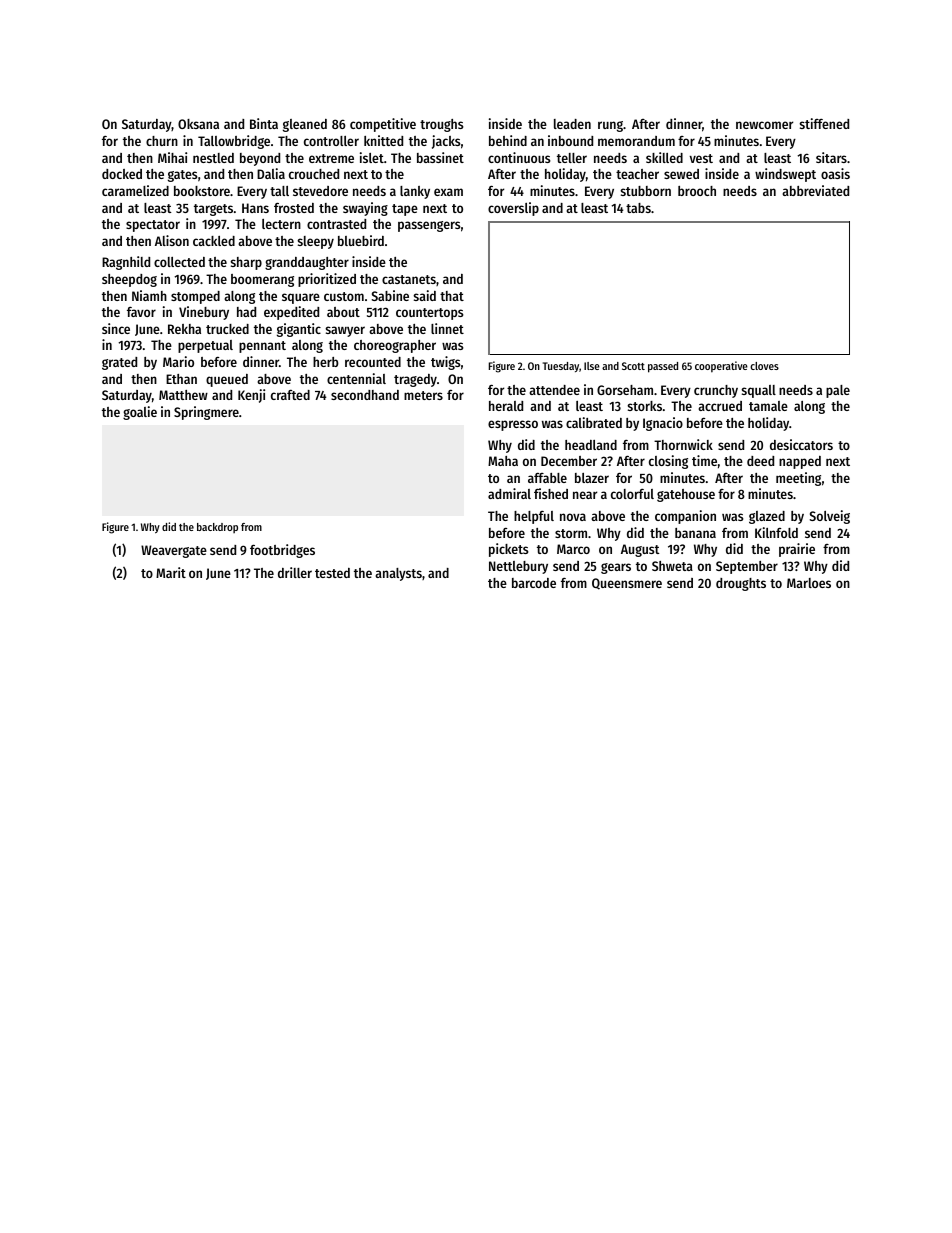 The height and width of the screenshot is (1233, 952). I want to click on Marit, so click(171, 572).
